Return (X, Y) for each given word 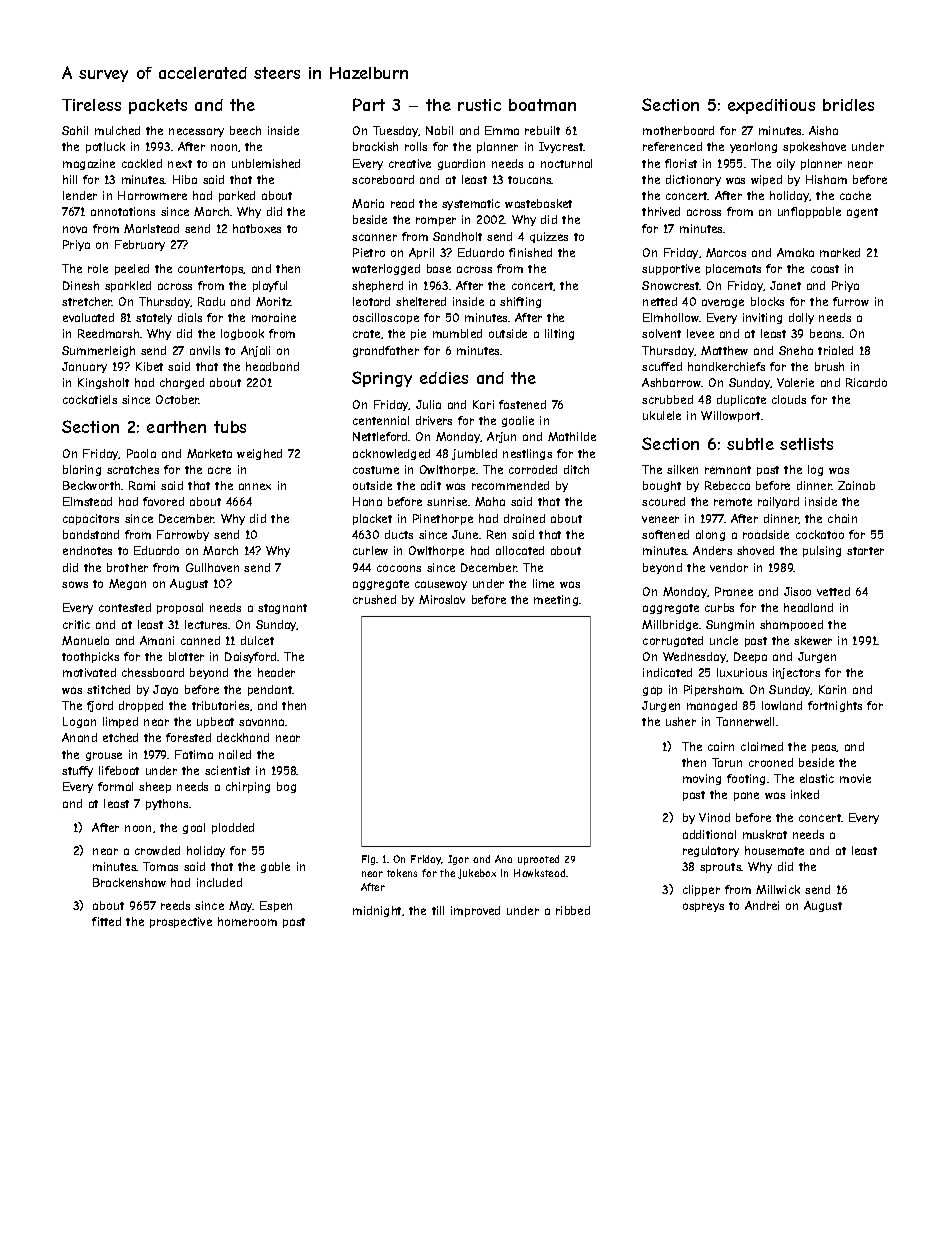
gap (652, 691)
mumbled (457, 333)
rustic (479, 105)
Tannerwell (745, 721)
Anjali (255, 351)
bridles (848, 105)
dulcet (257, 640)
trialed (835, 350)
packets (158, 106)
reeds (175, 905)
